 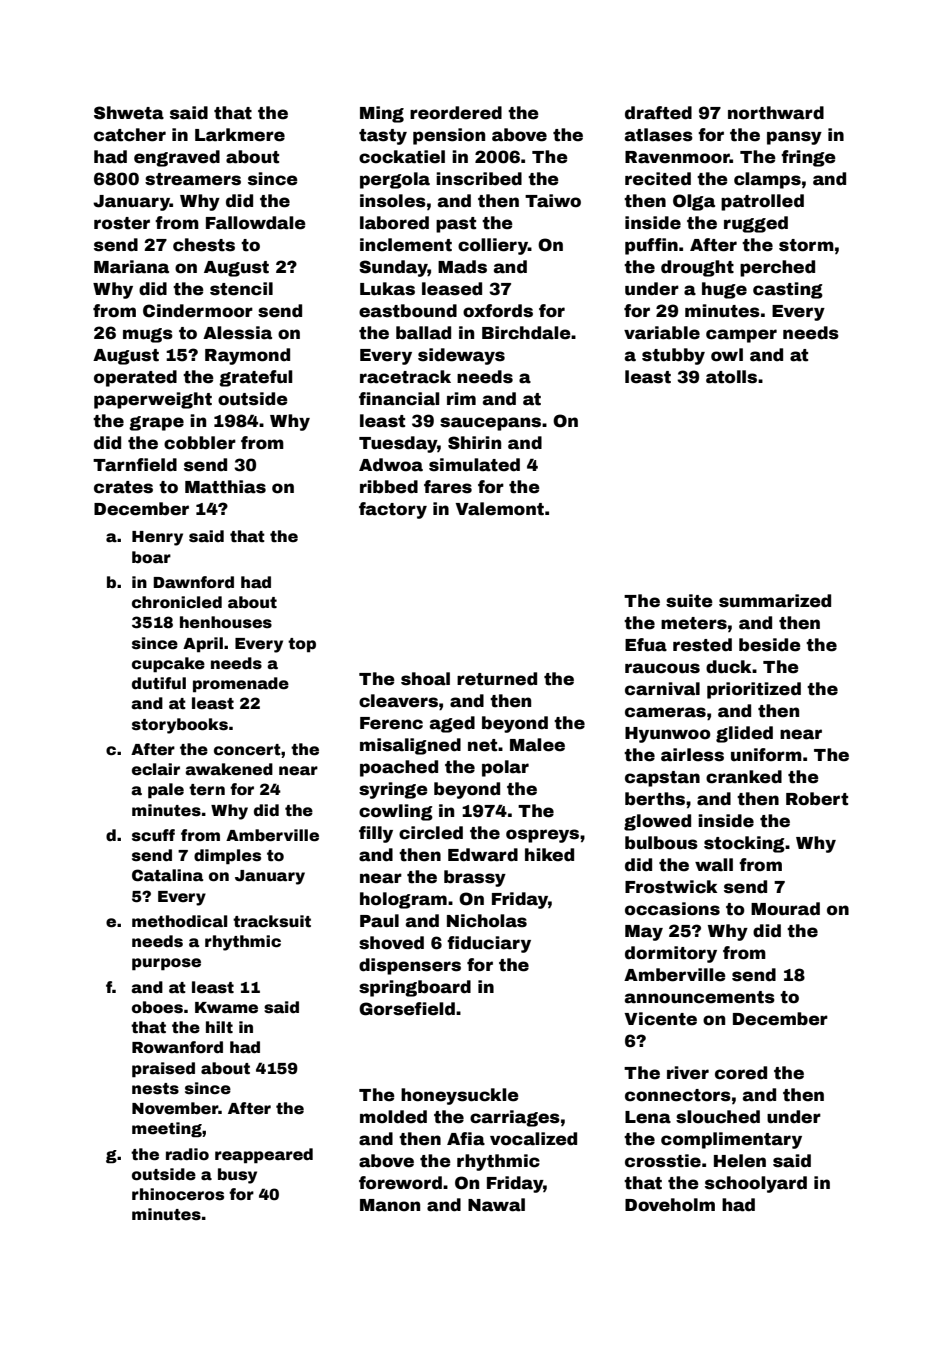 What do you see at coordinates (499, 509) in the screenshot?
I see `Valemont` at bounding box center [499, 509].
